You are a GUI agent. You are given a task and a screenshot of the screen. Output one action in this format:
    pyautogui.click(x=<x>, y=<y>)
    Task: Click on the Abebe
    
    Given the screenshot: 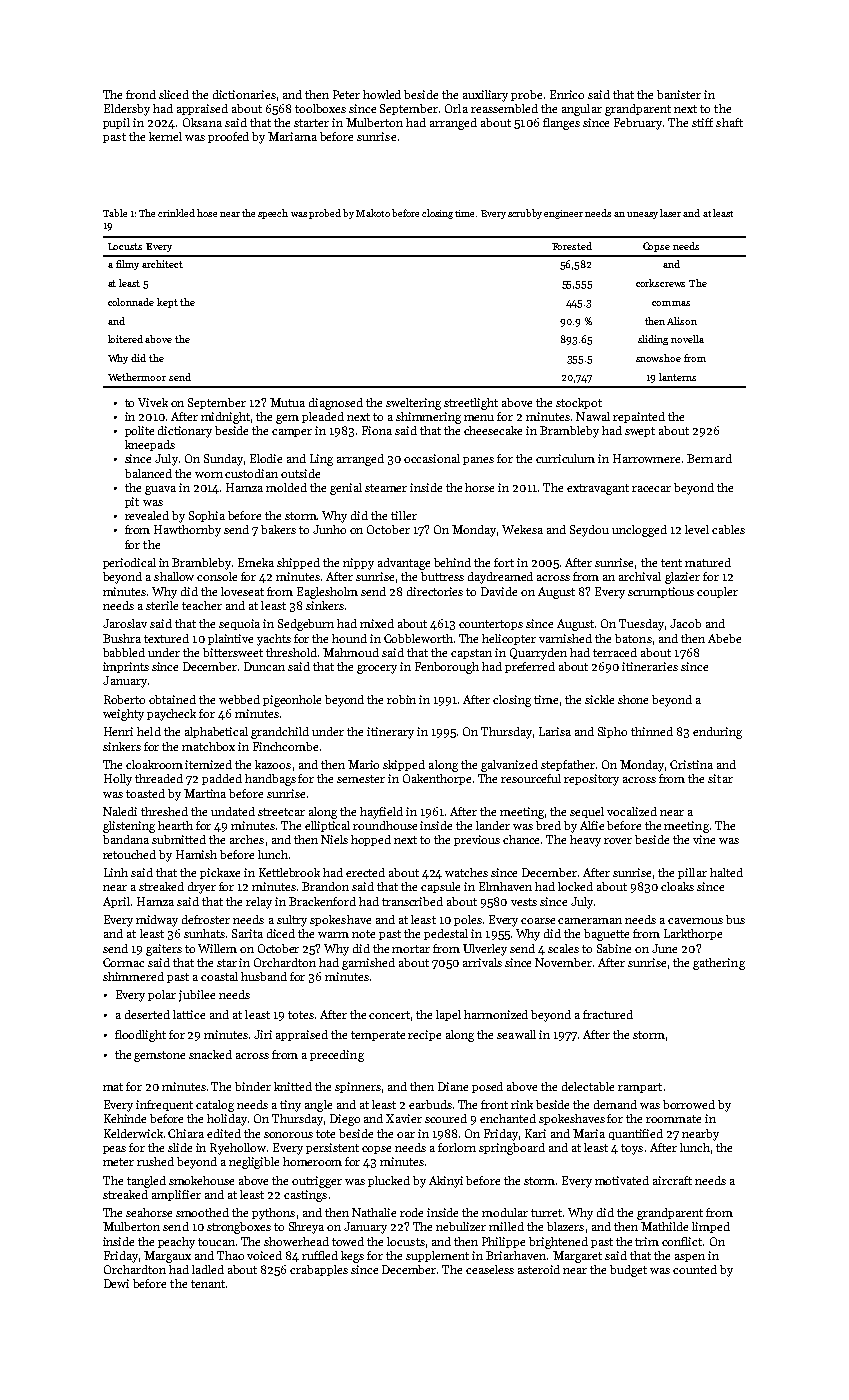 What is the action you would take?
    pyautogui.click(x=724, y=638)
